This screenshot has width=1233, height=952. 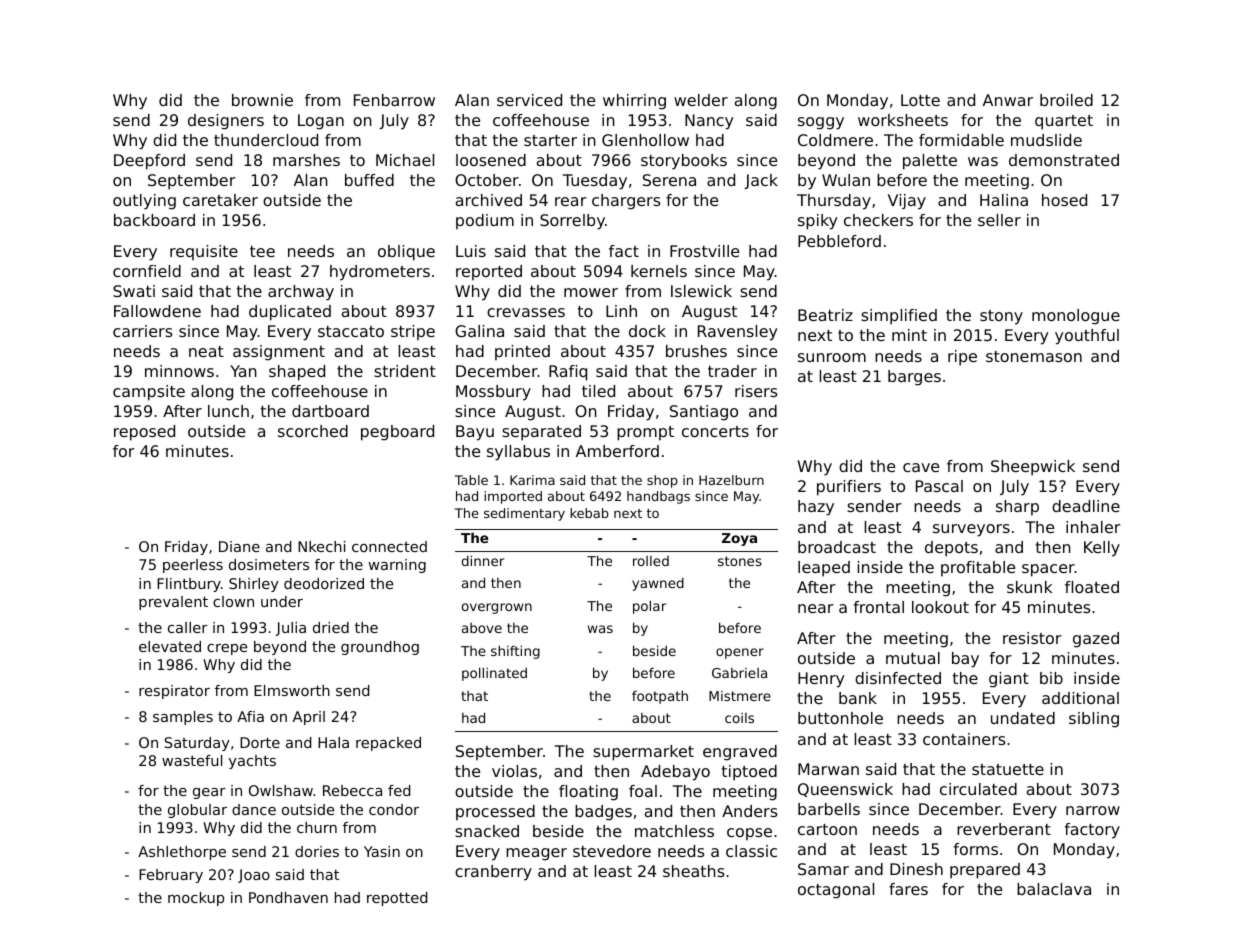 What do you see at coordinates (394, 100) in the screenshot?
I see `Fenbarrow` at bounding box center [394, 100].
